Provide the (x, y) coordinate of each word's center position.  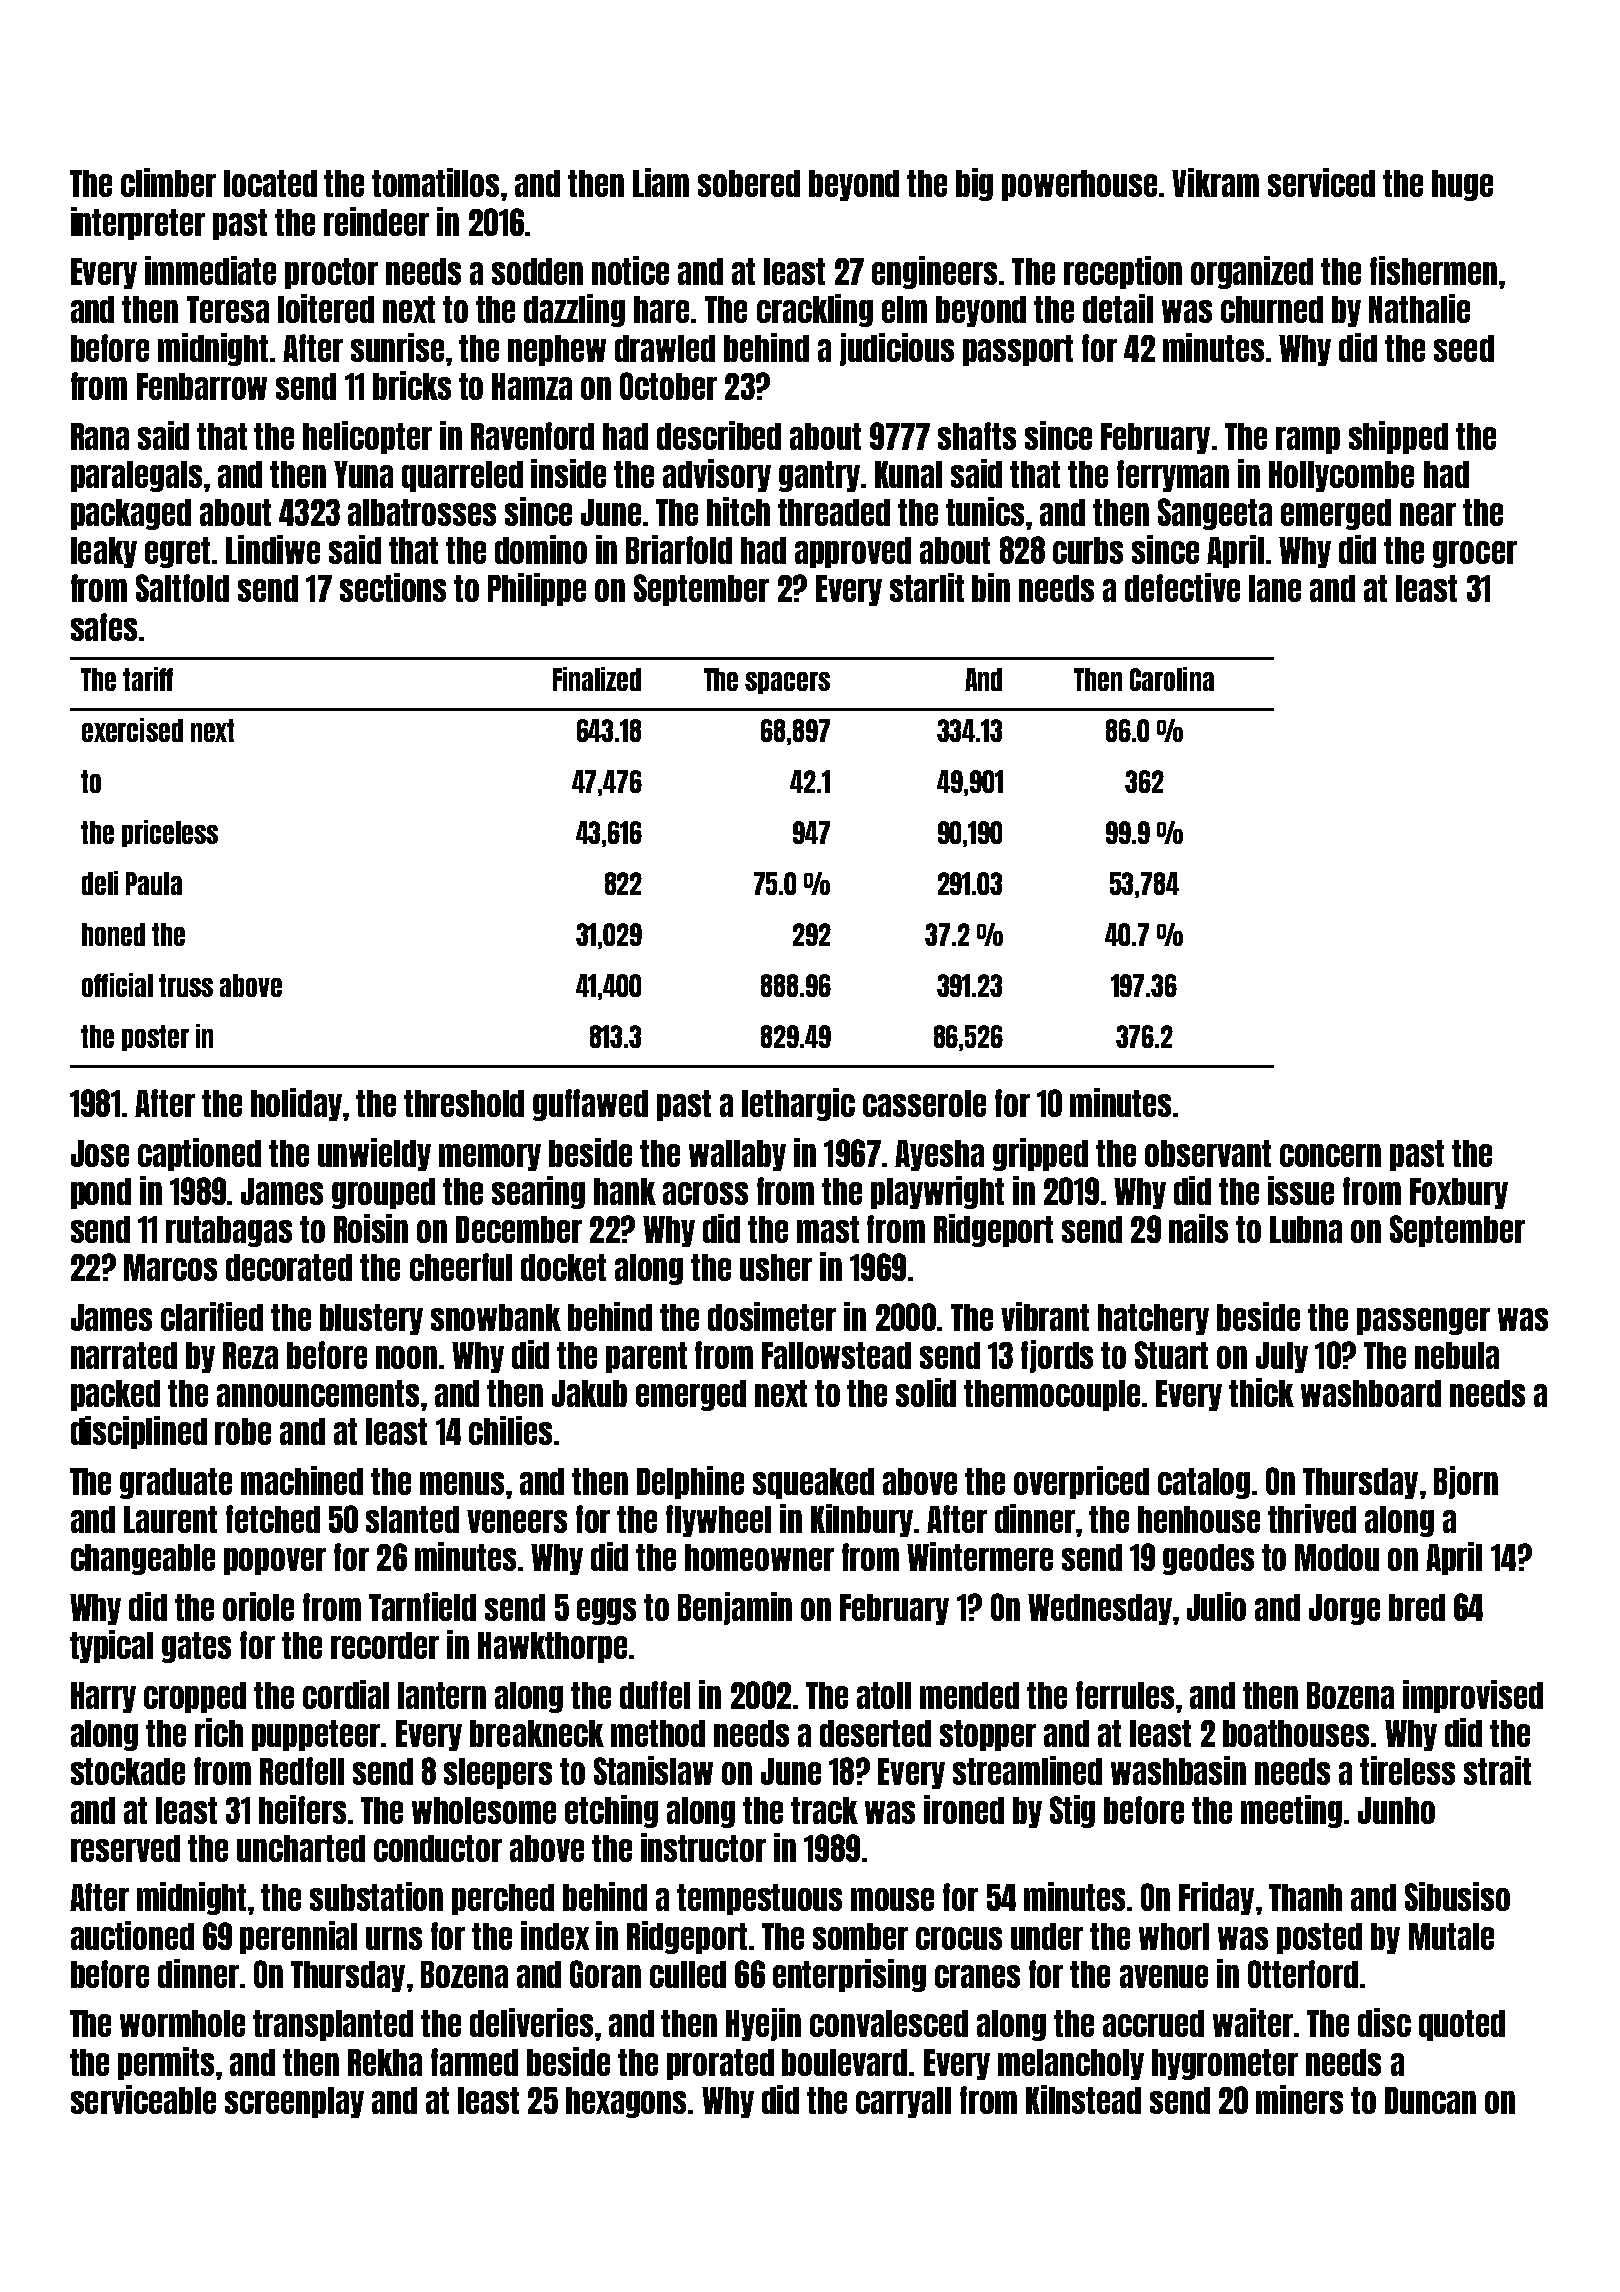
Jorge (1344, 1609)
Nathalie (1419, 308)
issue (1301, 1190)
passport (1018, 350)
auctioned (132, 1935)
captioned (199, 1154)
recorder (385, 1645)
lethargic (798, 1104)
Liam (661, 182)
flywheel (718, 1521)
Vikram (1215, 182)
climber (168, 182)
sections (393, 587)
